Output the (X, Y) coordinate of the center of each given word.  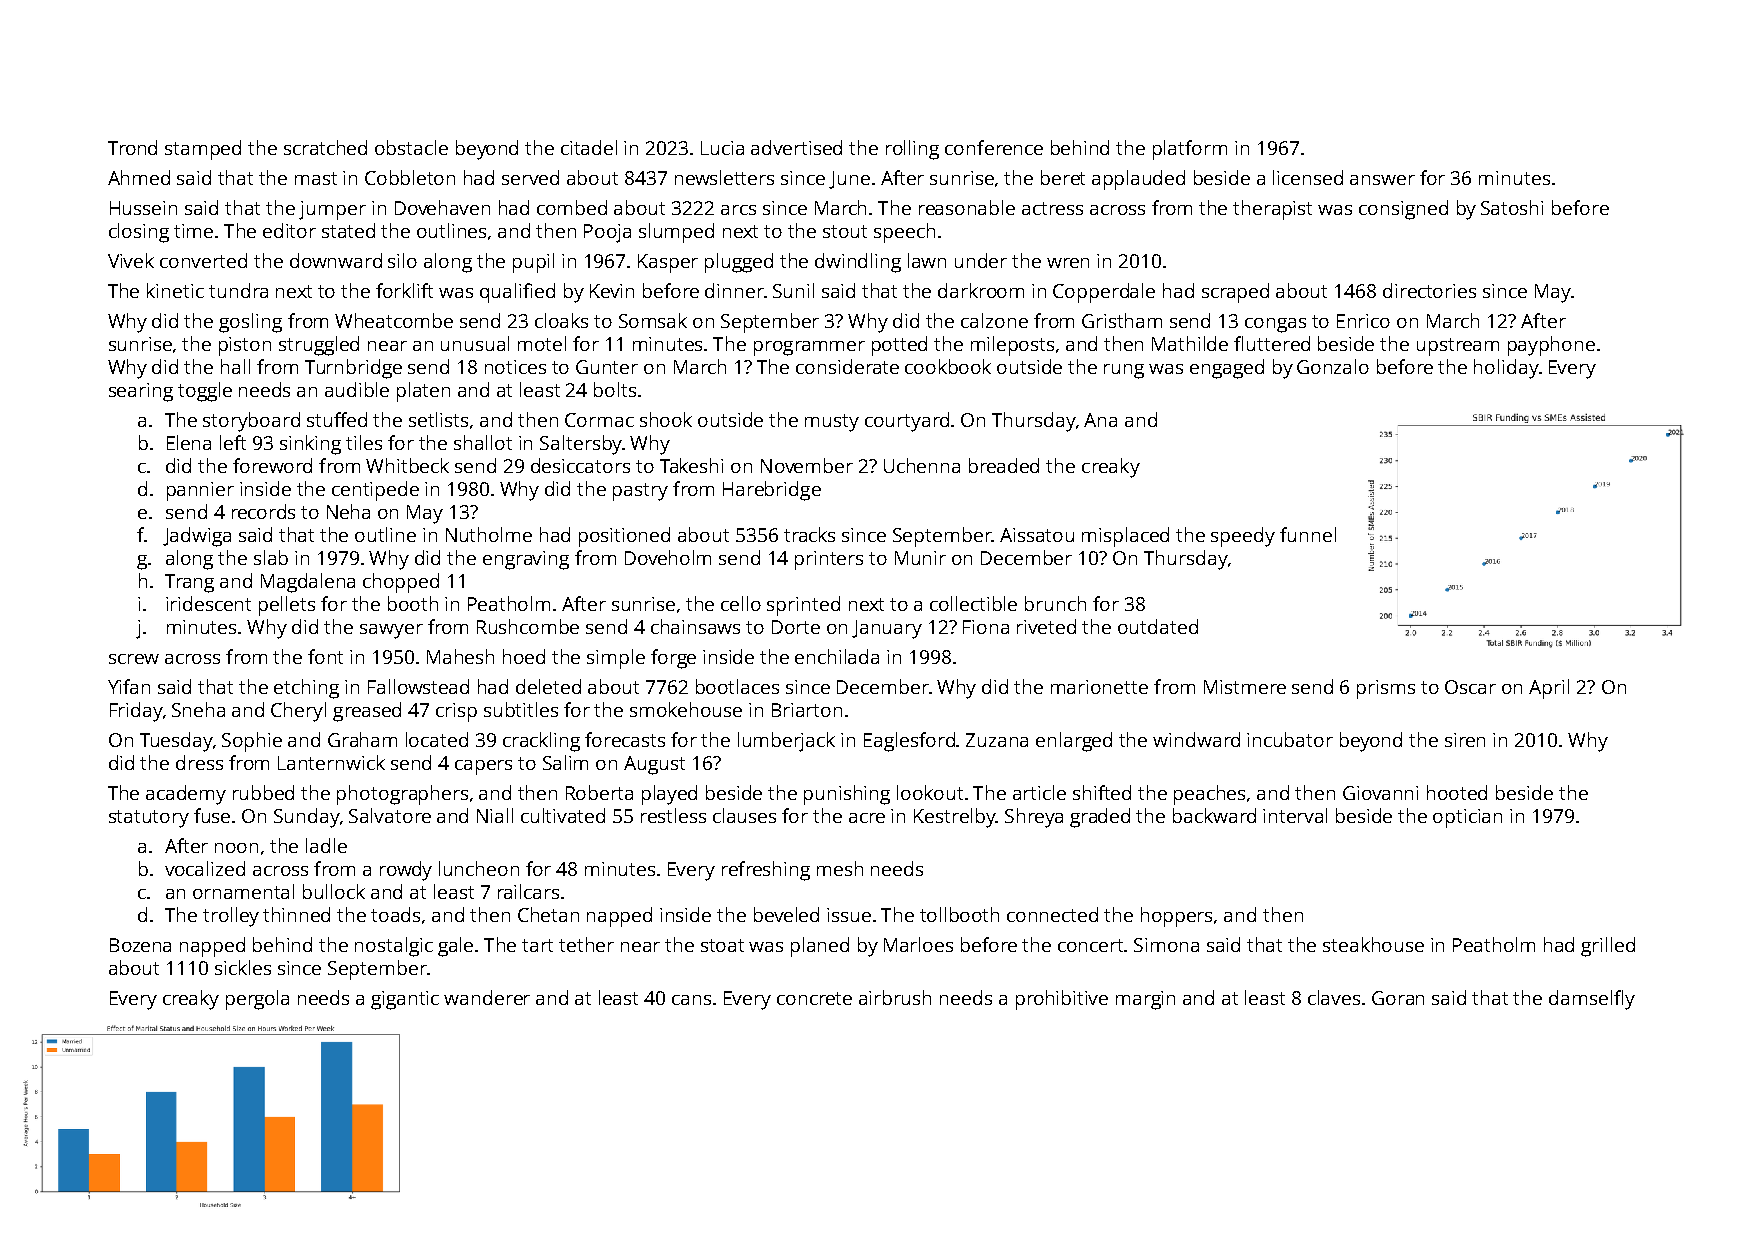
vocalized (205, 868)
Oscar (1470, 687)
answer (1382, 180)
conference (994, 147)
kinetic (175, 290)
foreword (272, 465)
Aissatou (1037, 535)
